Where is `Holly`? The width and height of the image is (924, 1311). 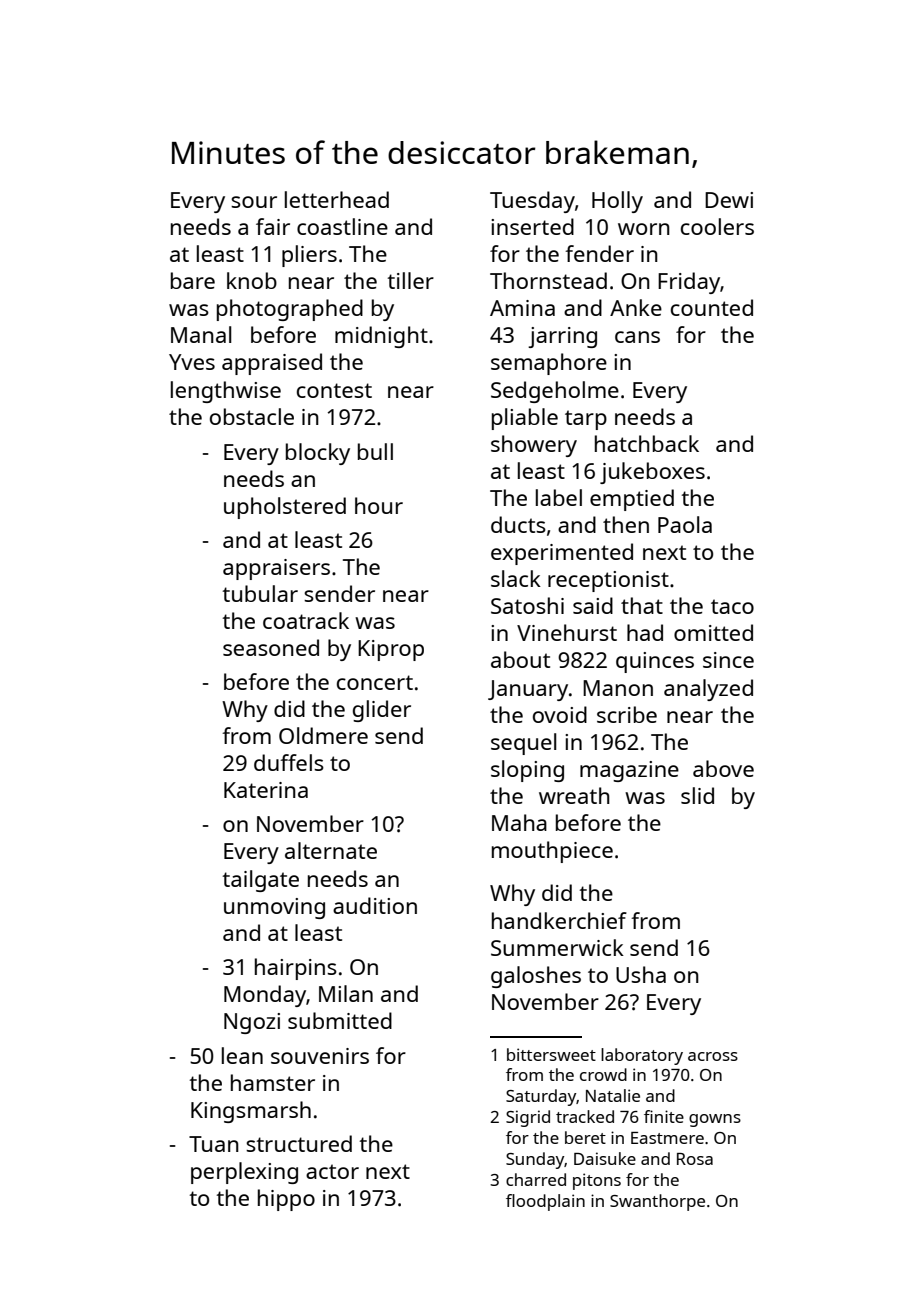
Holly is located at coordinates (617, 202).
